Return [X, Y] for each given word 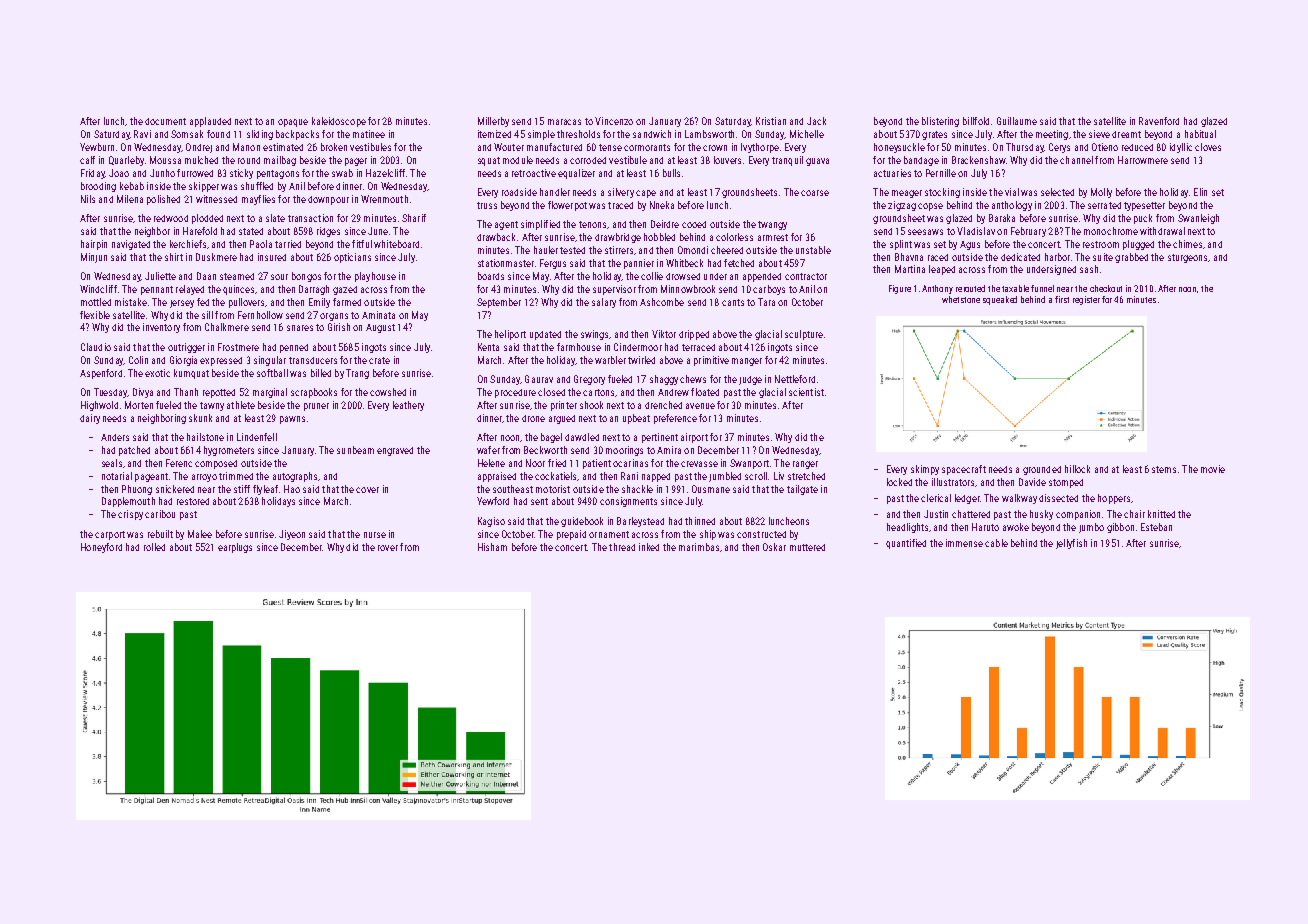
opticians [352, 258]
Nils [88, 199]
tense [610, 147]
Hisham [492, 547]
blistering [940, 122]
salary [604, 303]
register [1086, 300]
